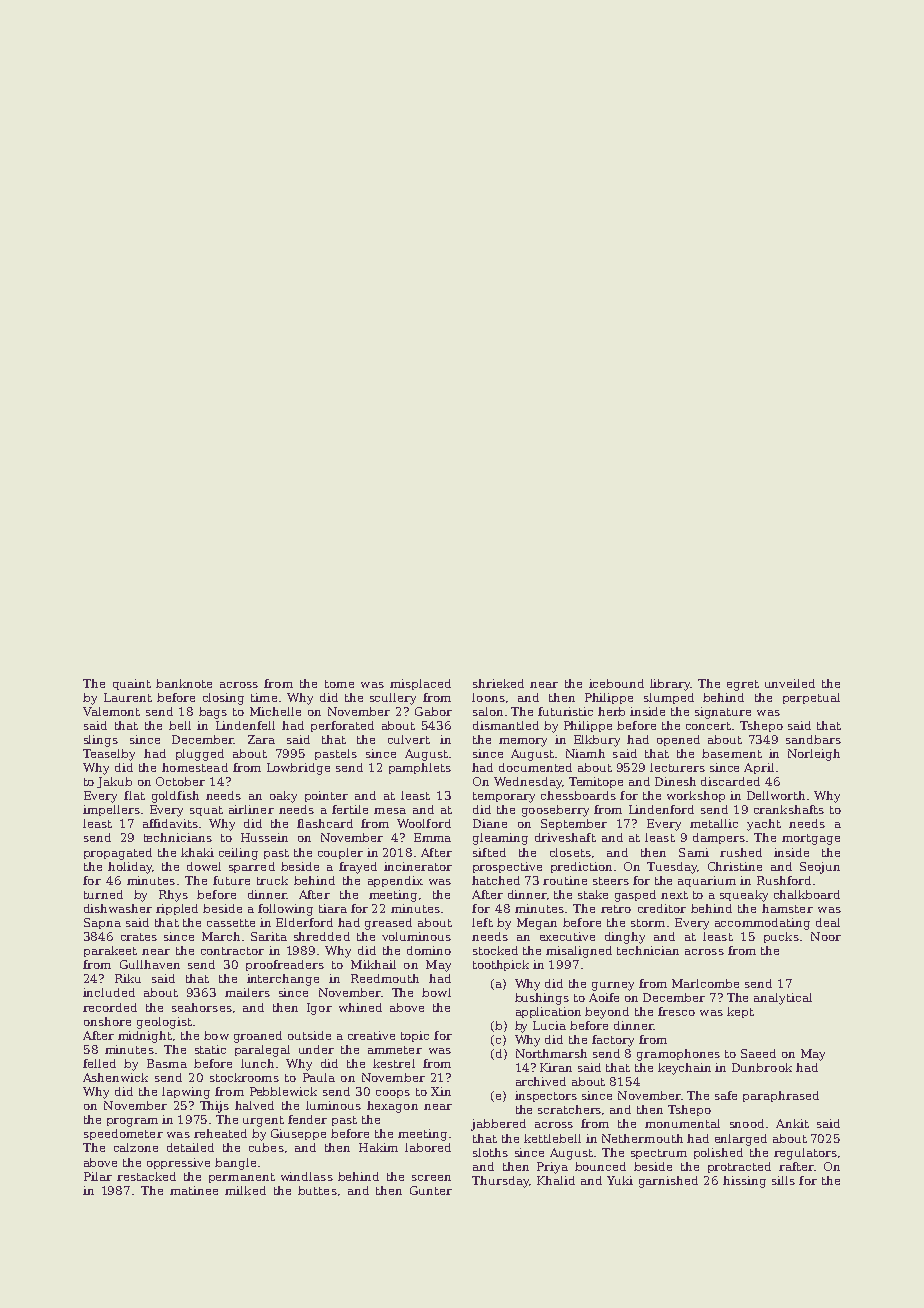 Image resolution: width=924 pixels, height=1308 pixels. What do you see at coordinates (258, 1037) in the document?
I see `groaned` at bounding box center [258, 1037].
